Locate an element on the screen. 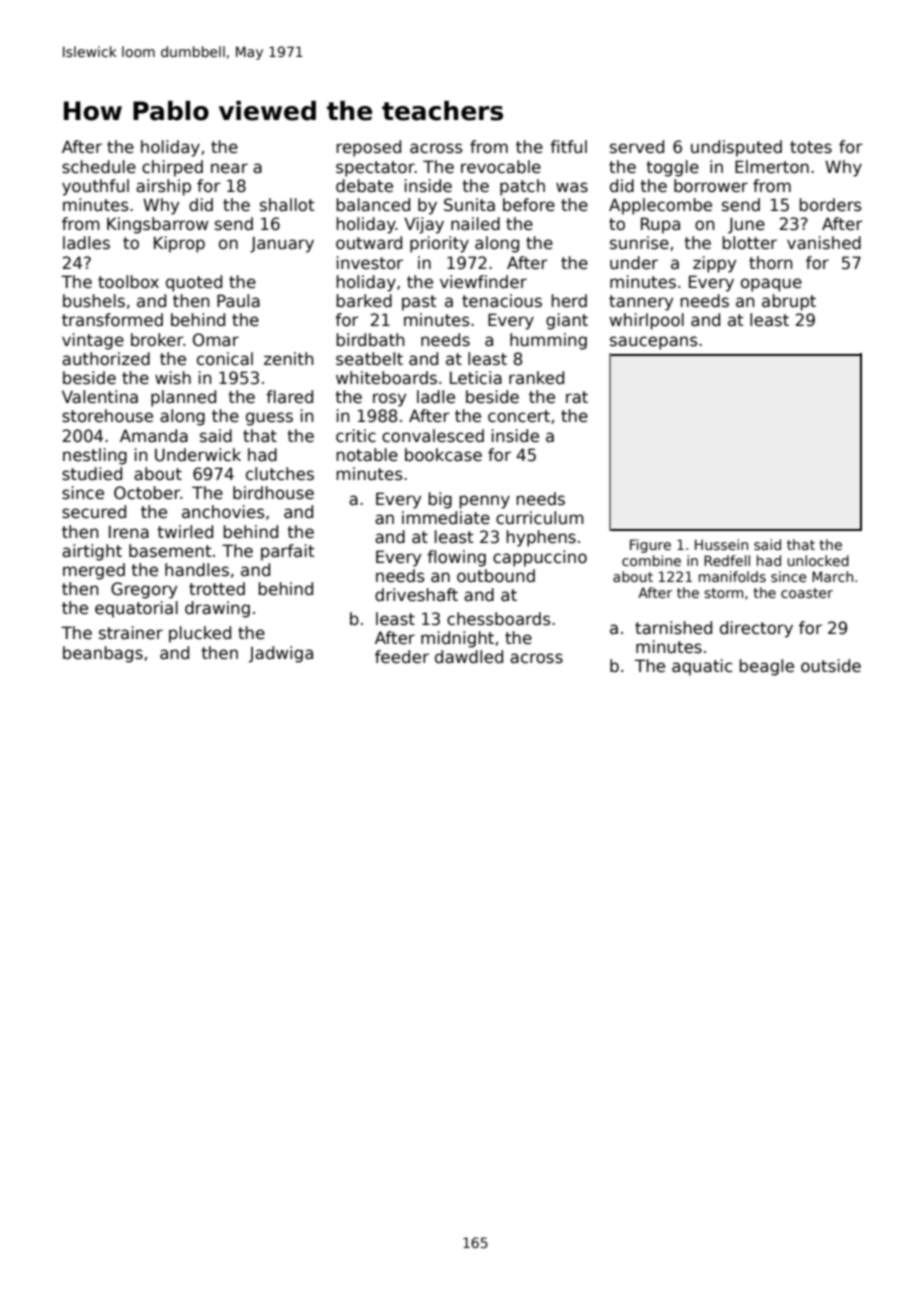 Image resolution: width=924 pixels, height=1308 pixels. strainer is located at coordinates (131, 633).
